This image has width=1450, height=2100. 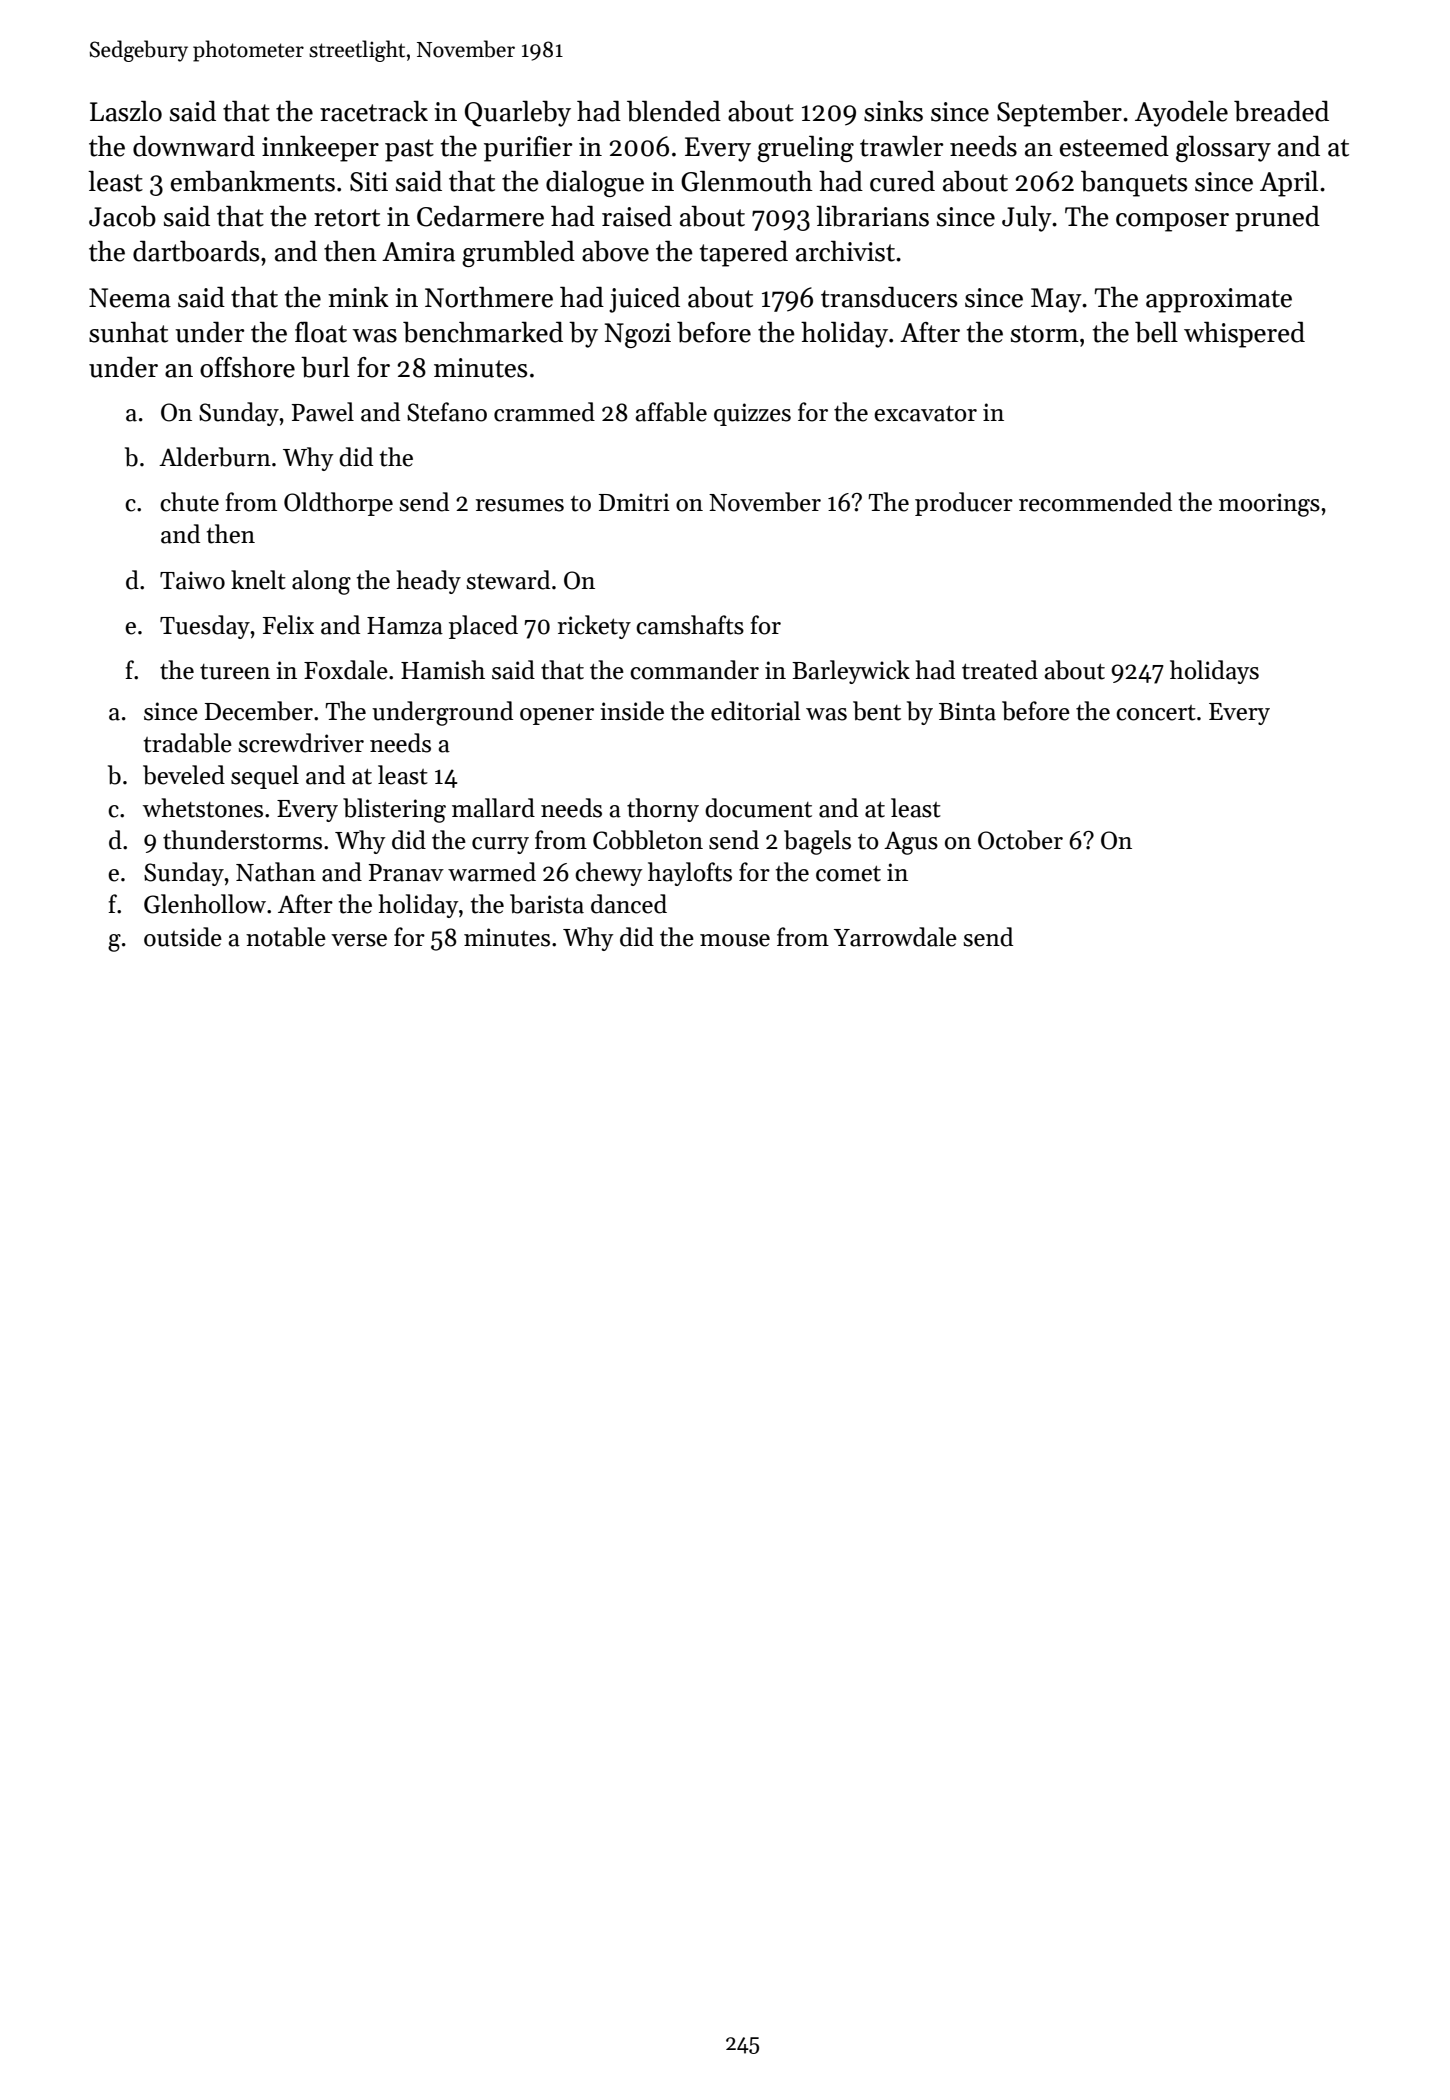 I want to click on blended, so click(x=674, y=111).
